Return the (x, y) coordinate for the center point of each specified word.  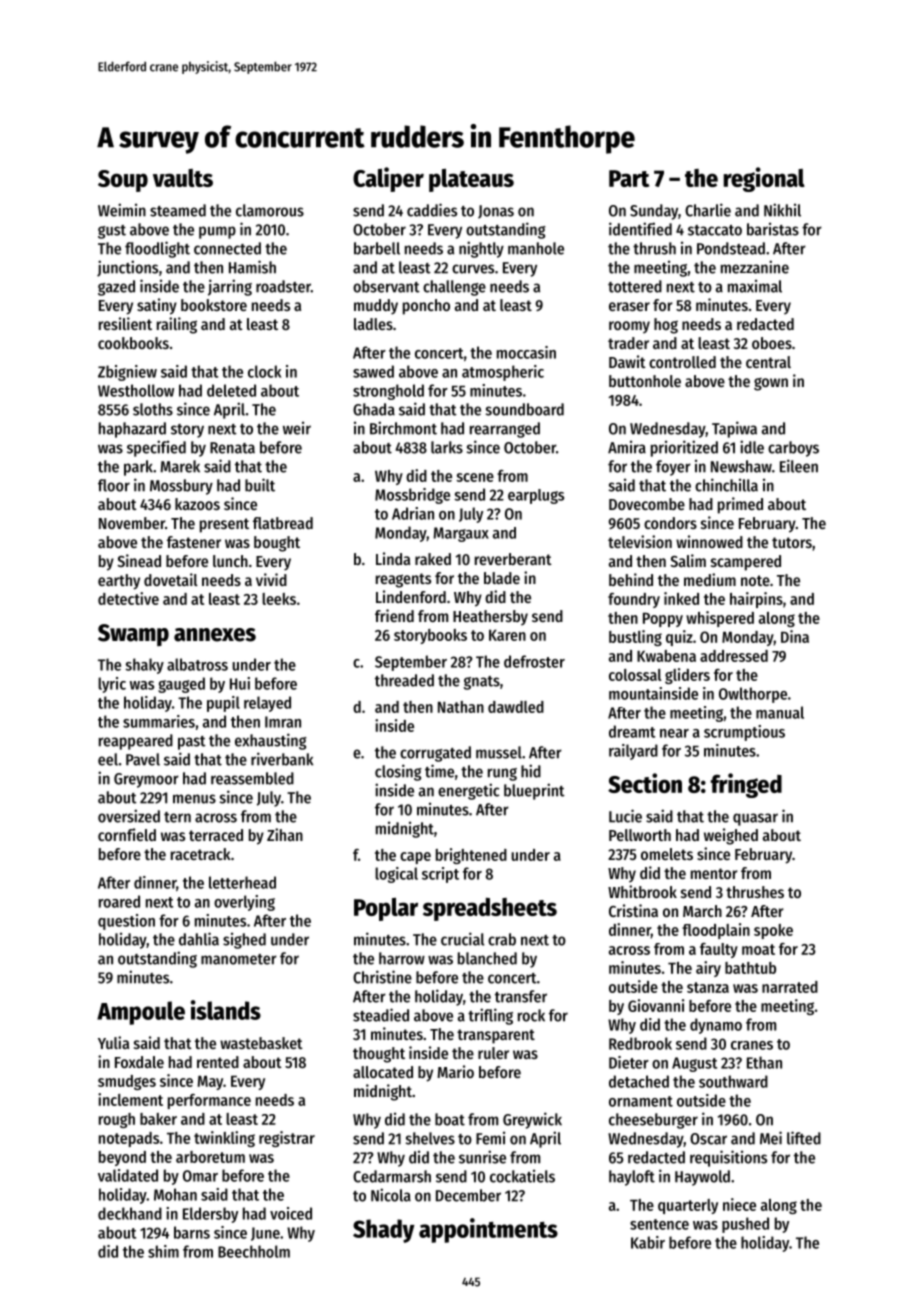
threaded (404, 680)
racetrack (201, 854)
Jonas (496, 212)
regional (764, 179)
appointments (488, 1230)
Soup (123, 181)
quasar (755, 819)
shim (163, 1251)
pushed (745, 1225)
